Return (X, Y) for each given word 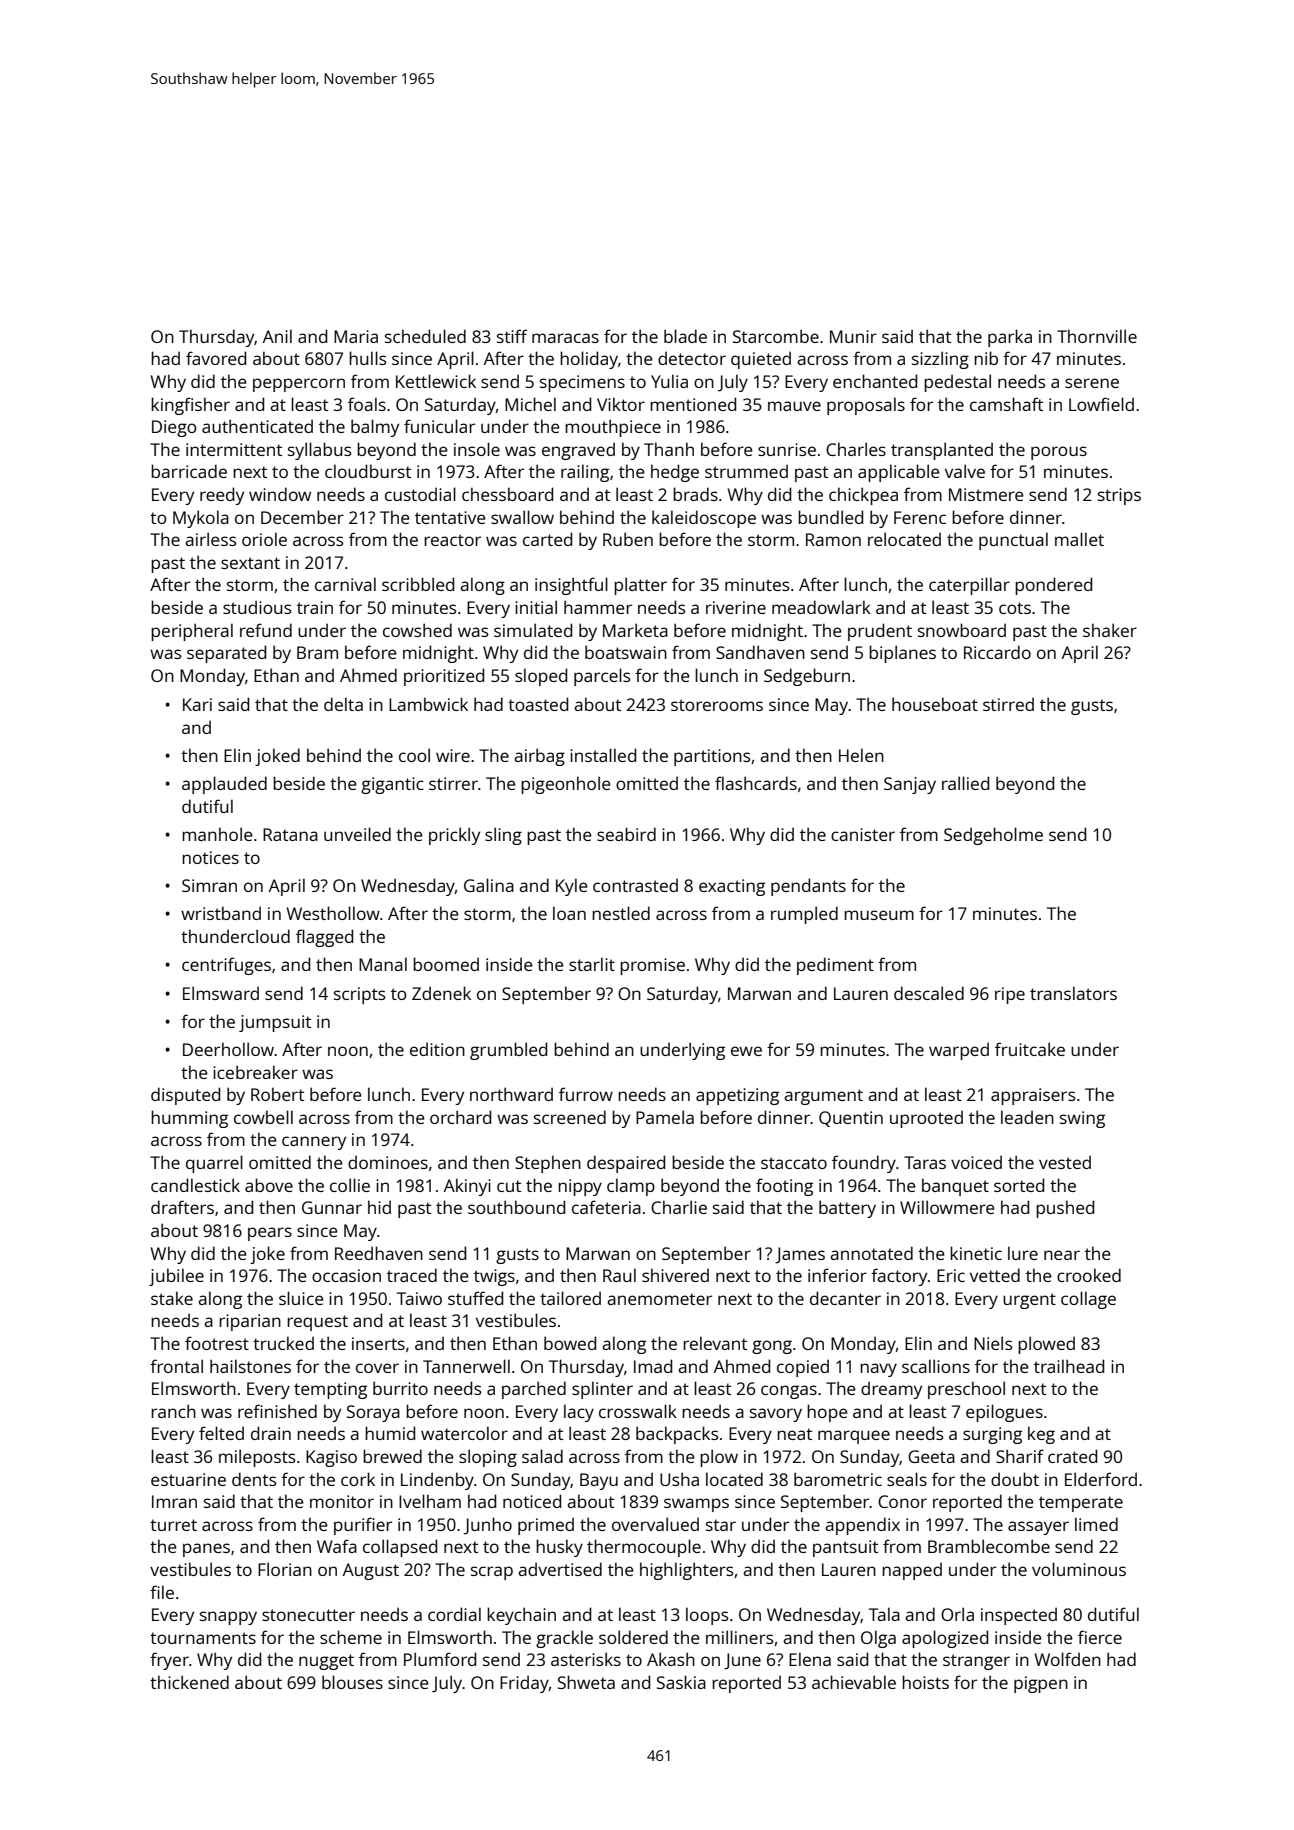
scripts (359, 995)
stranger (976, 1662)
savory (776, 1415)
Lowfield (1101, 404)
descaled (929, 993)
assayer (1038, 1528)
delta (343, 704)
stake (172, 1298)
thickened (189, 1682)
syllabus (319, 451)
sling (503, 836)
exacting (732, 887)
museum (879, 915)
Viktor (621, 404)
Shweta (586, 1682)
